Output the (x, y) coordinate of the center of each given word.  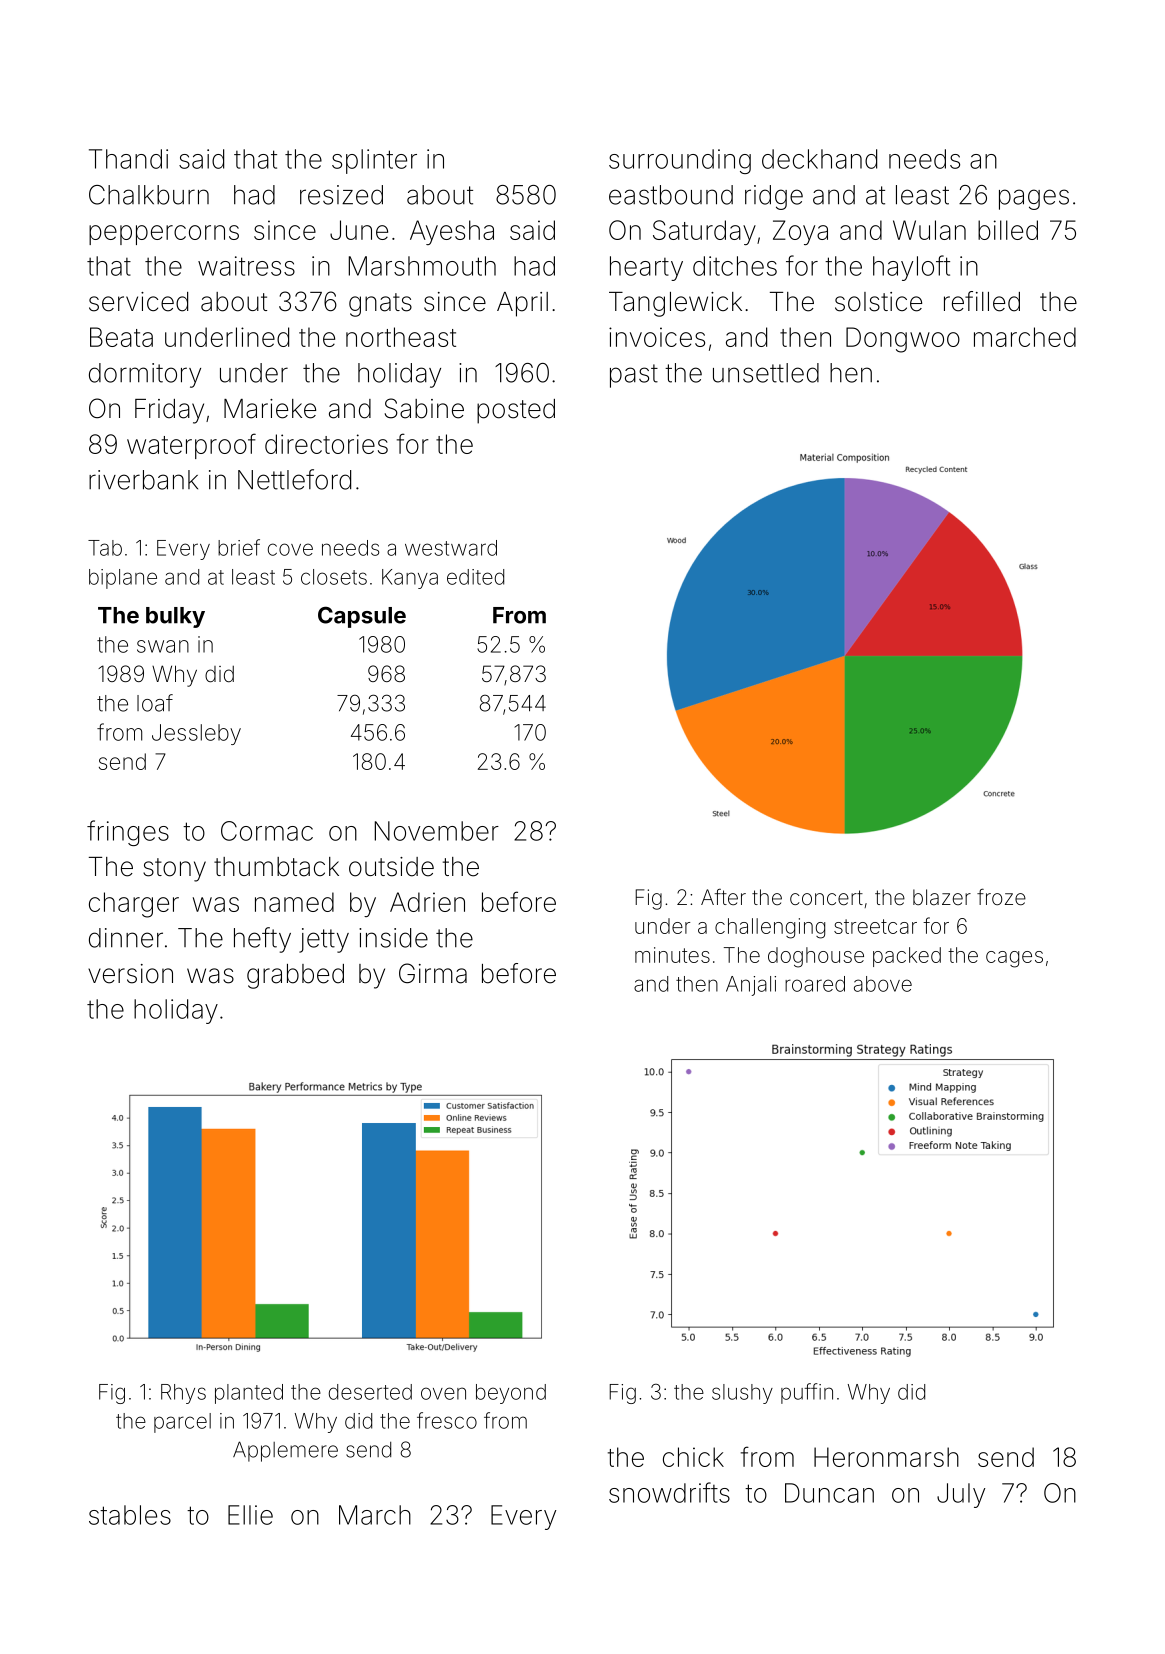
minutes (672, 955)
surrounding (680, 161)
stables (130, 1515)
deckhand (819, 159)
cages (1014, 959)
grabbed (295, 976)
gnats (380, 305)
